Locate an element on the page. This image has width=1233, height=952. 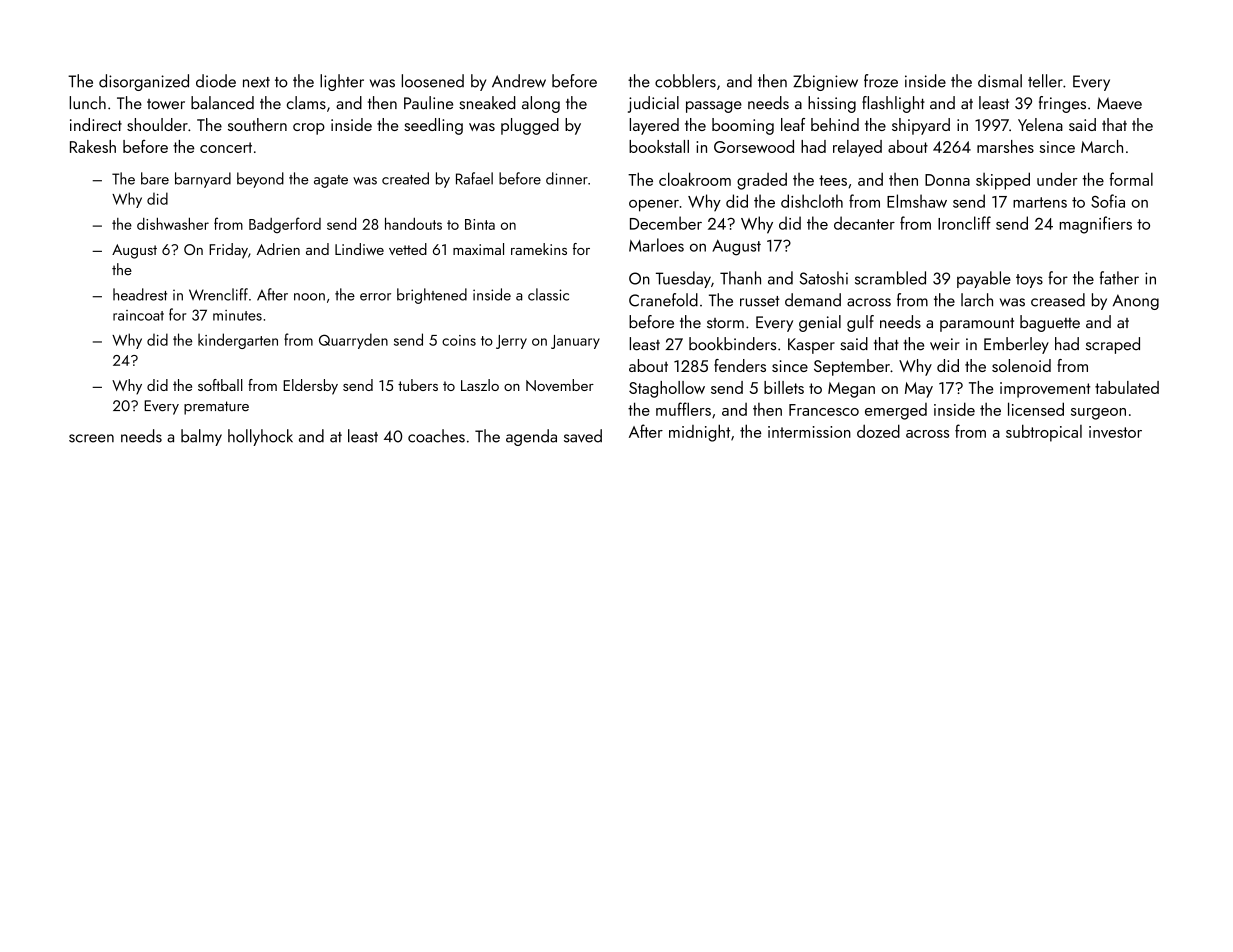
softball is located at coordinates (220, 385).
